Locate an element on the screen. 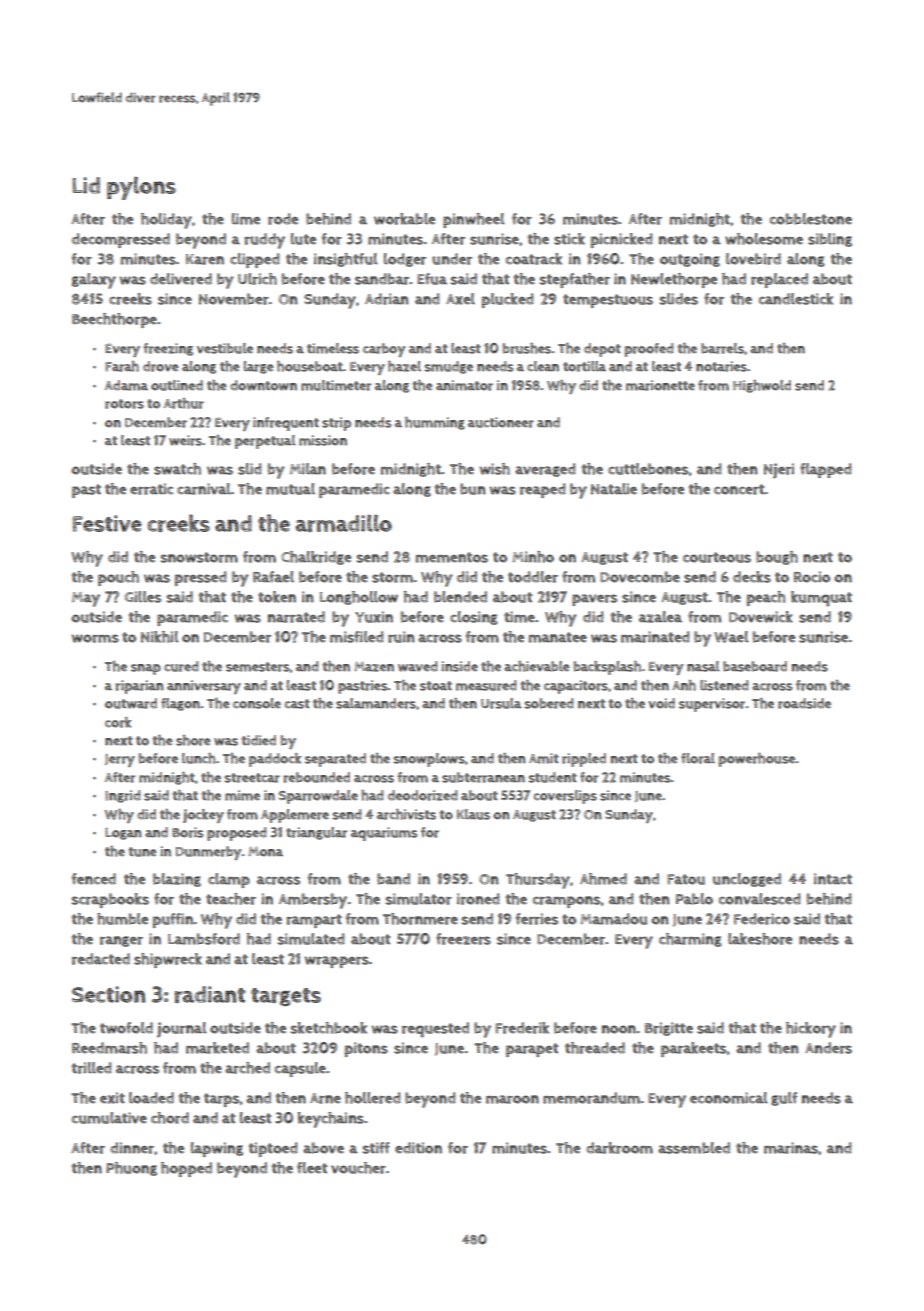  charming is located at coordinates (690, 940).
